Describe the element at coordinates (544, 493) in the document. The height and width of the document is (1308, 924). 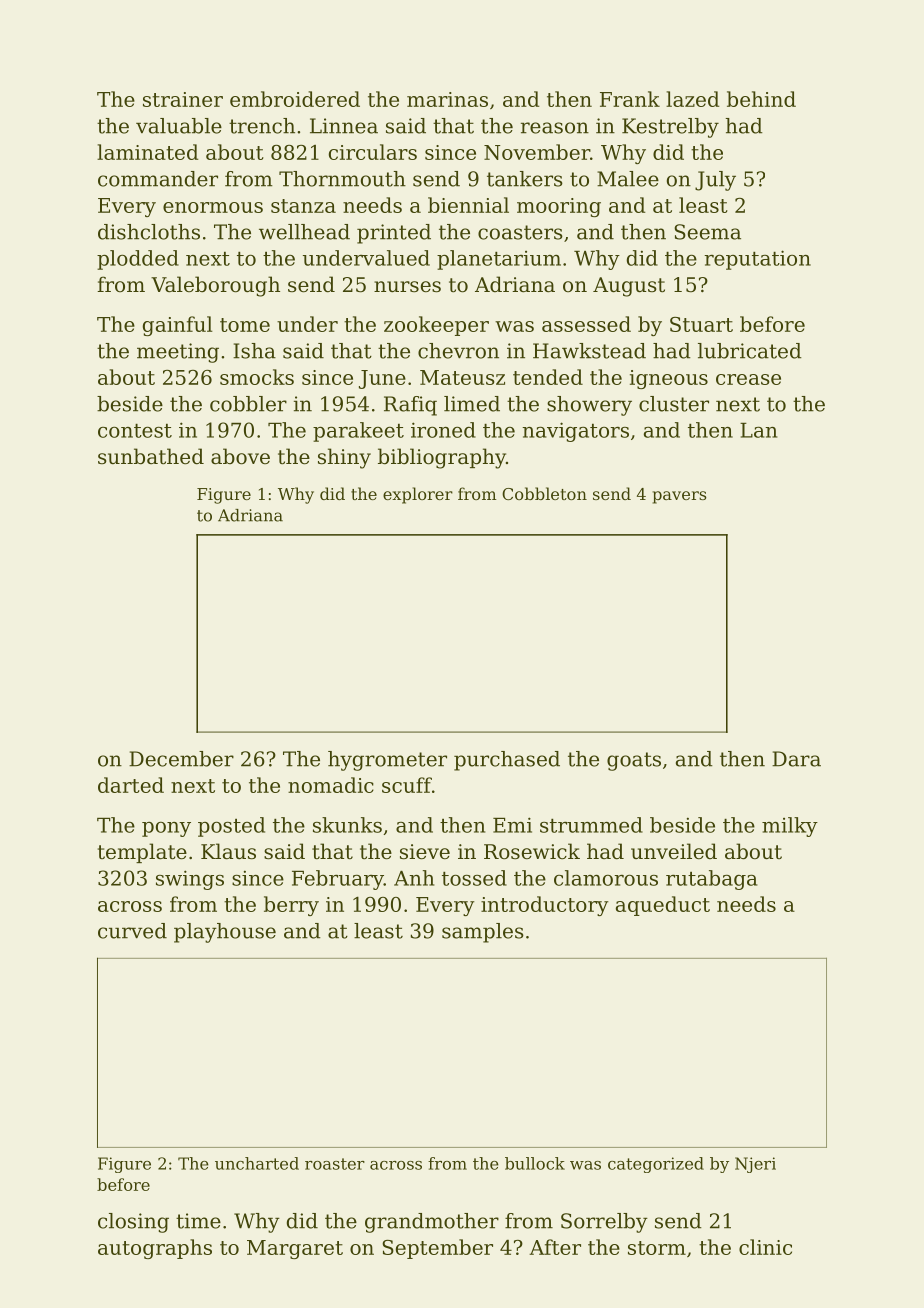
I see `Cobbleton` at that location.
